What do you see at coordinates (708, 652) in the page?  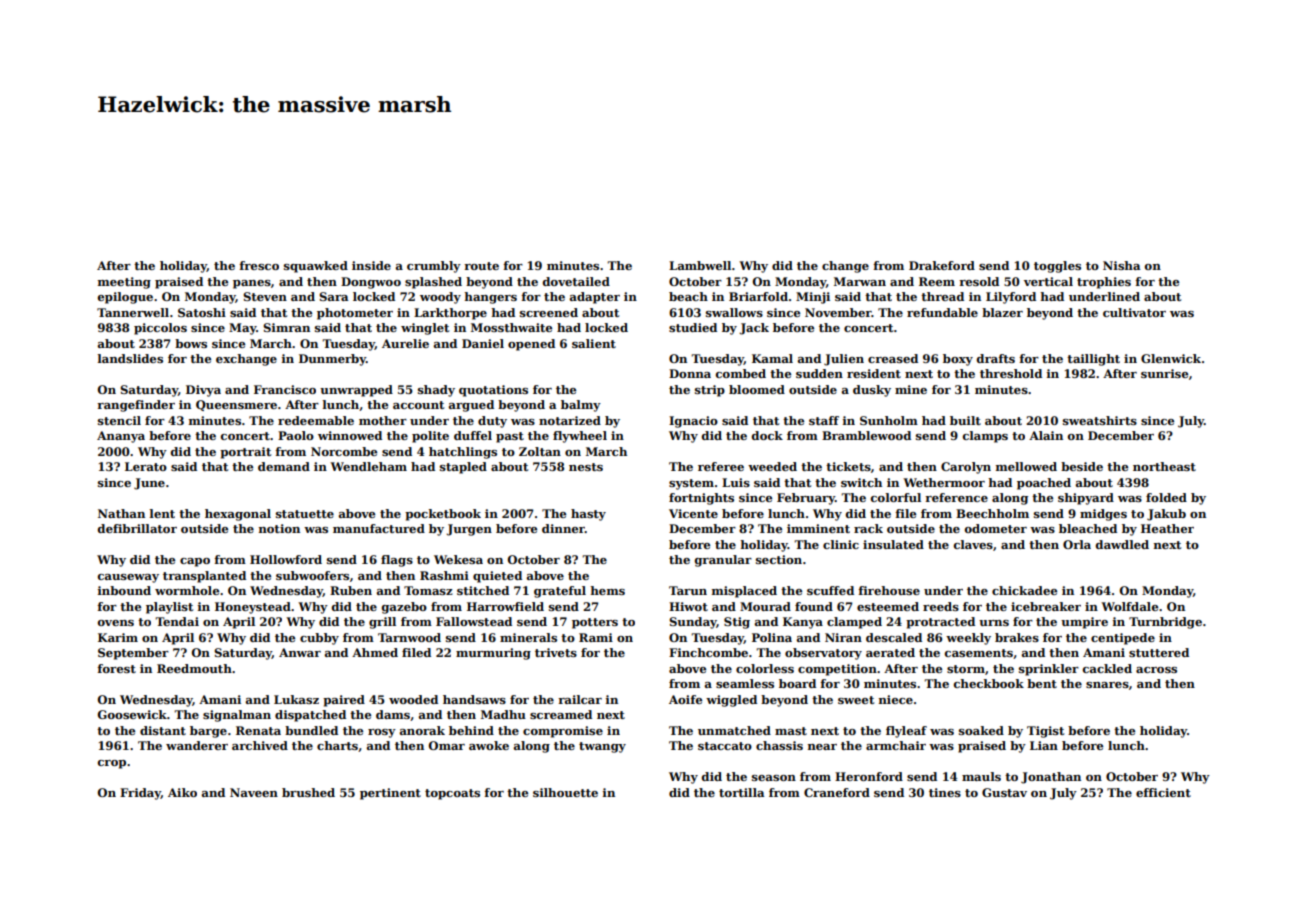 I see `Finchcombe` at bounding box center [708, 652].
